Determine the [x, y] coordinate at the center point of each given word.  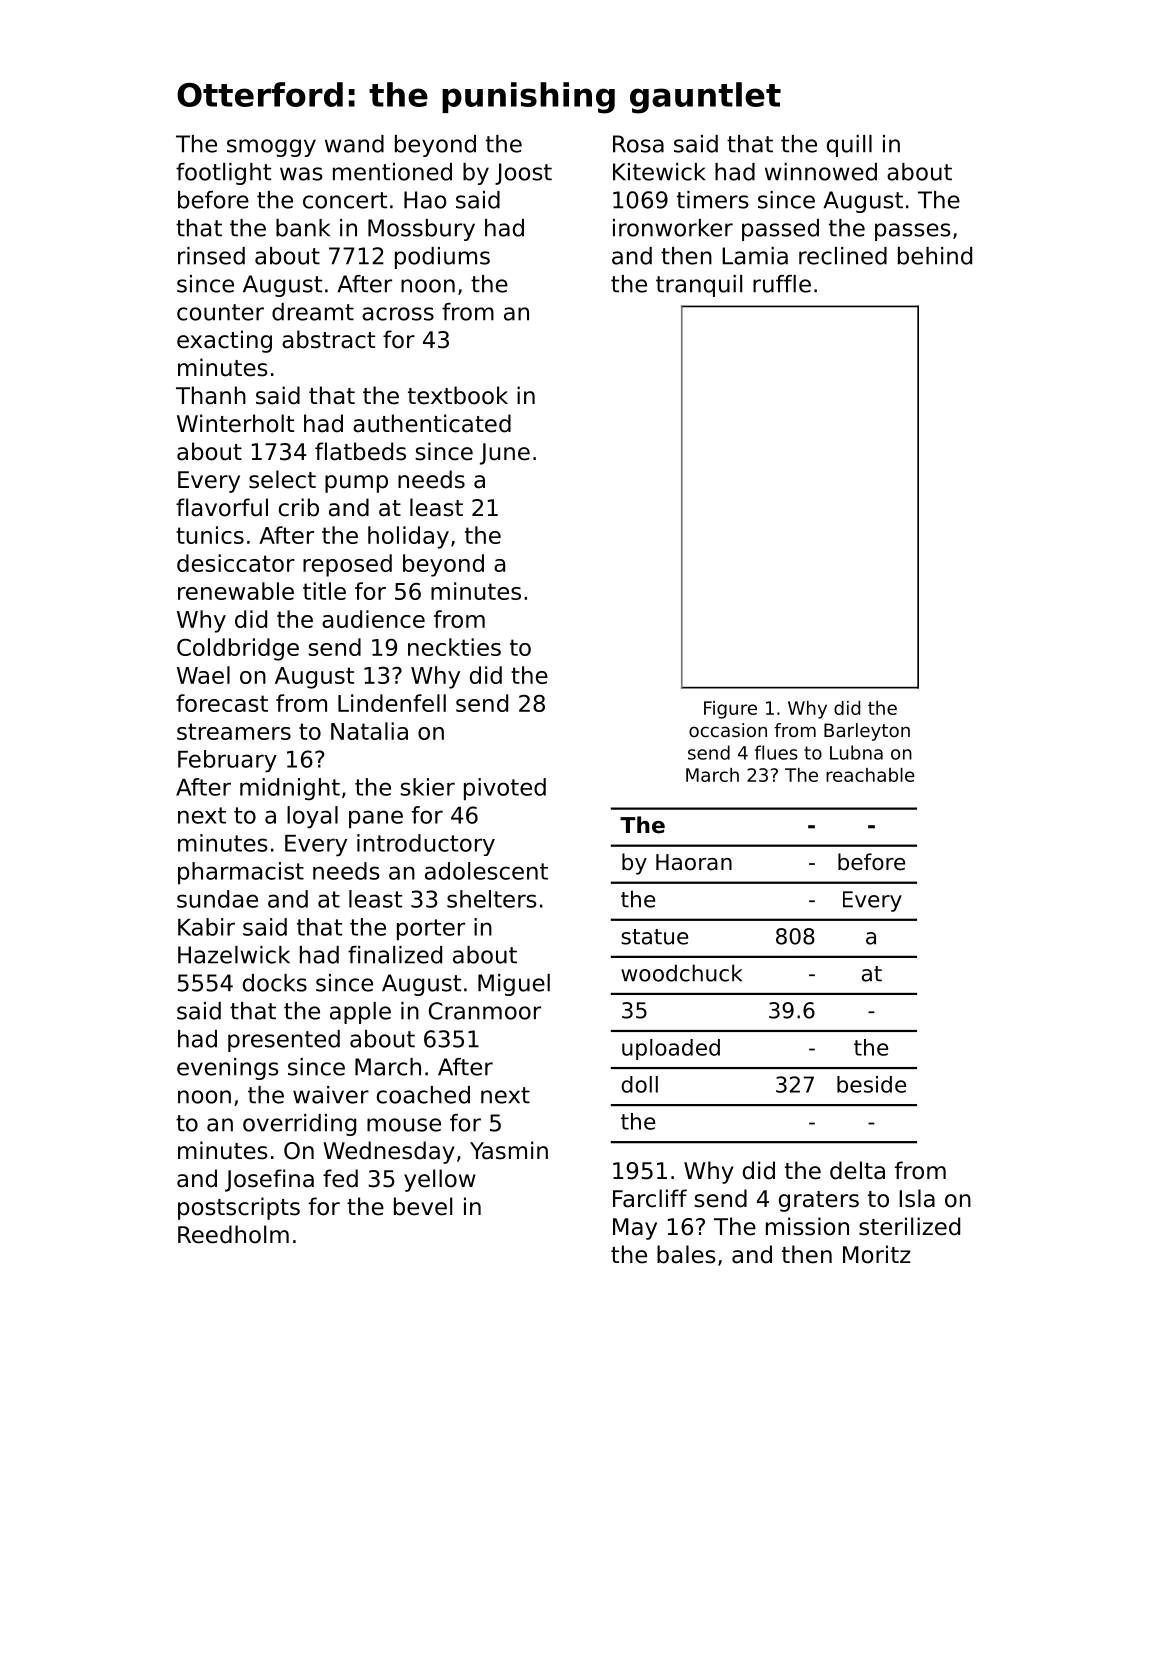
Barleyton [867, 732]
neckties [454, 647]
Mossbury [421, 230]
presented [284, 1041]
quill [849, 146]
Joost [523, 174]
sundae [217, 899]
